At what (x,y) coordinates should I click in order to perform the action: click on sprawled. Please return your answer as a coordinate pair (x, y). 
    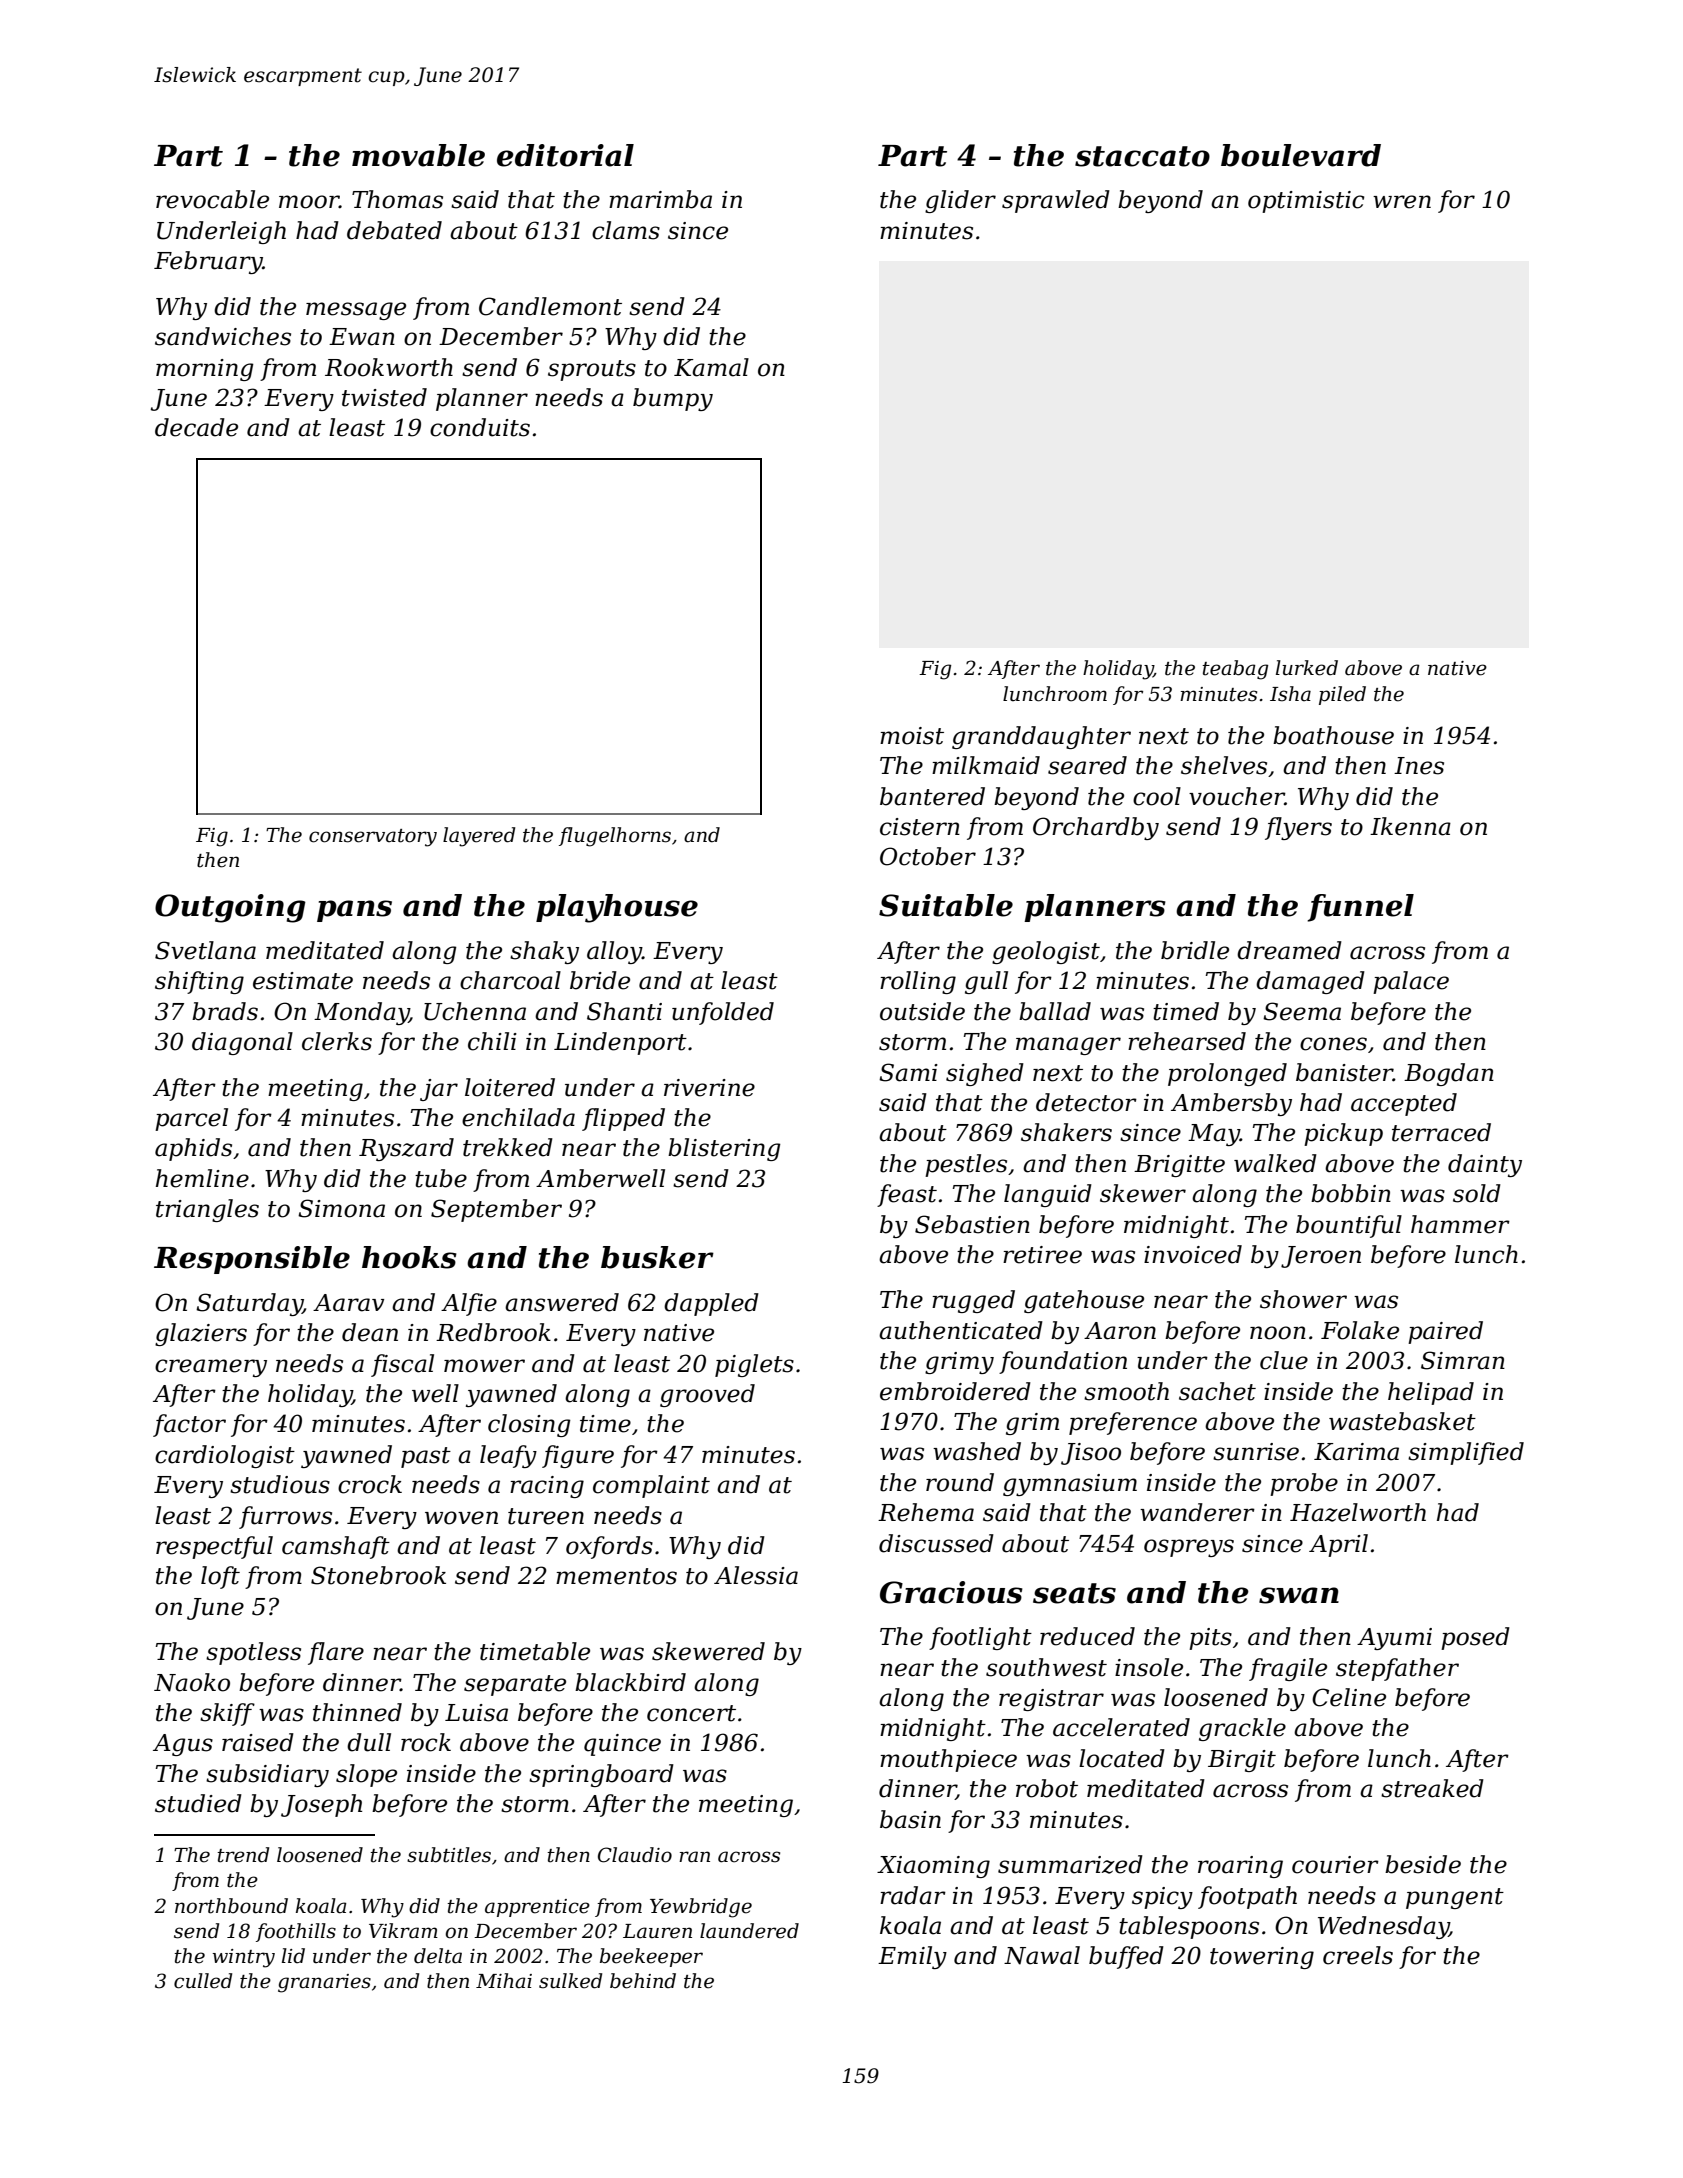
    Looking at the image, I should click on (1056, 201).
